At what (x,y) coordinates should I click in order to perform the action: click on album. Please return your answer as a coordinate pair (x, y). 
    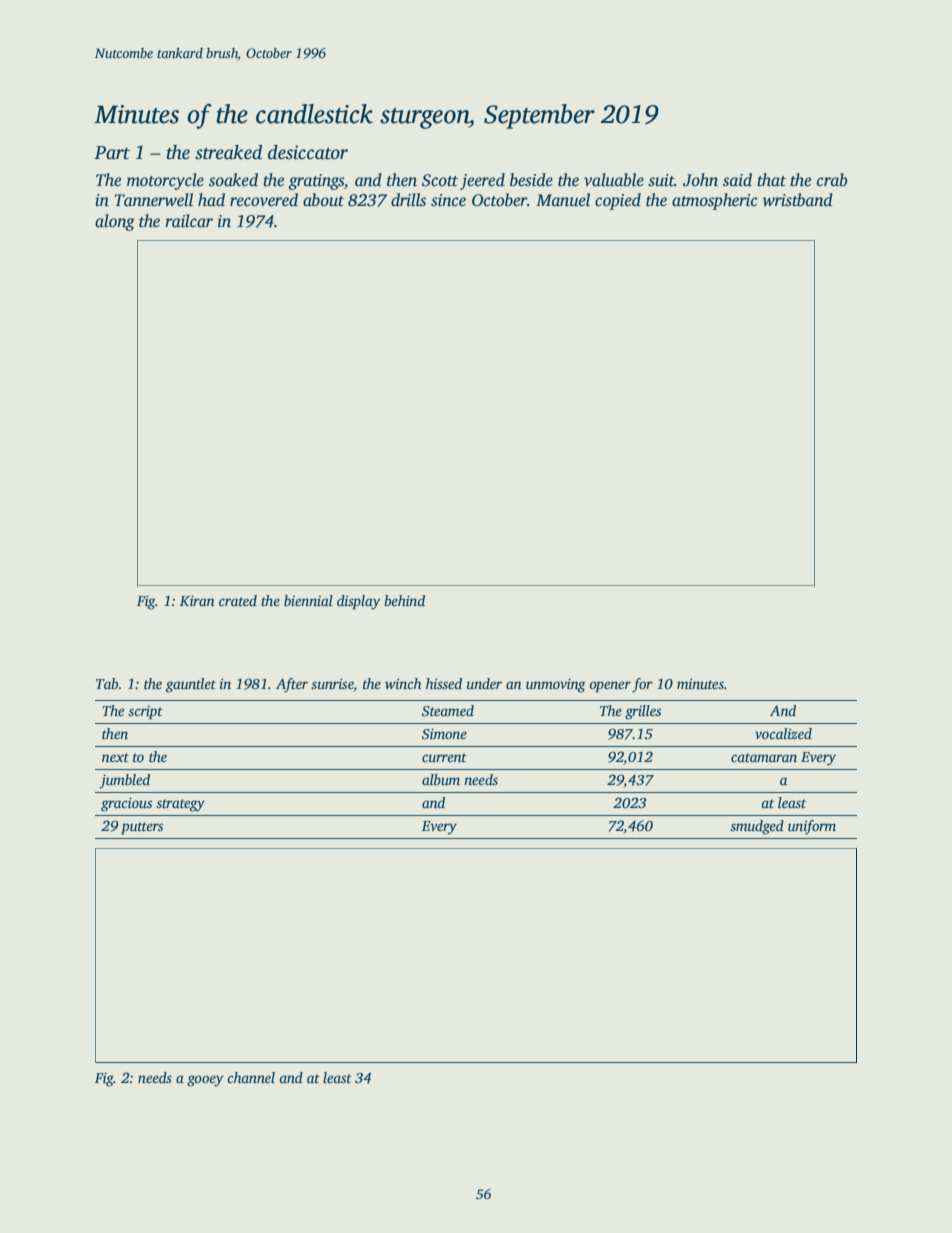
    Looking at the image, I should click on (441, 779).
